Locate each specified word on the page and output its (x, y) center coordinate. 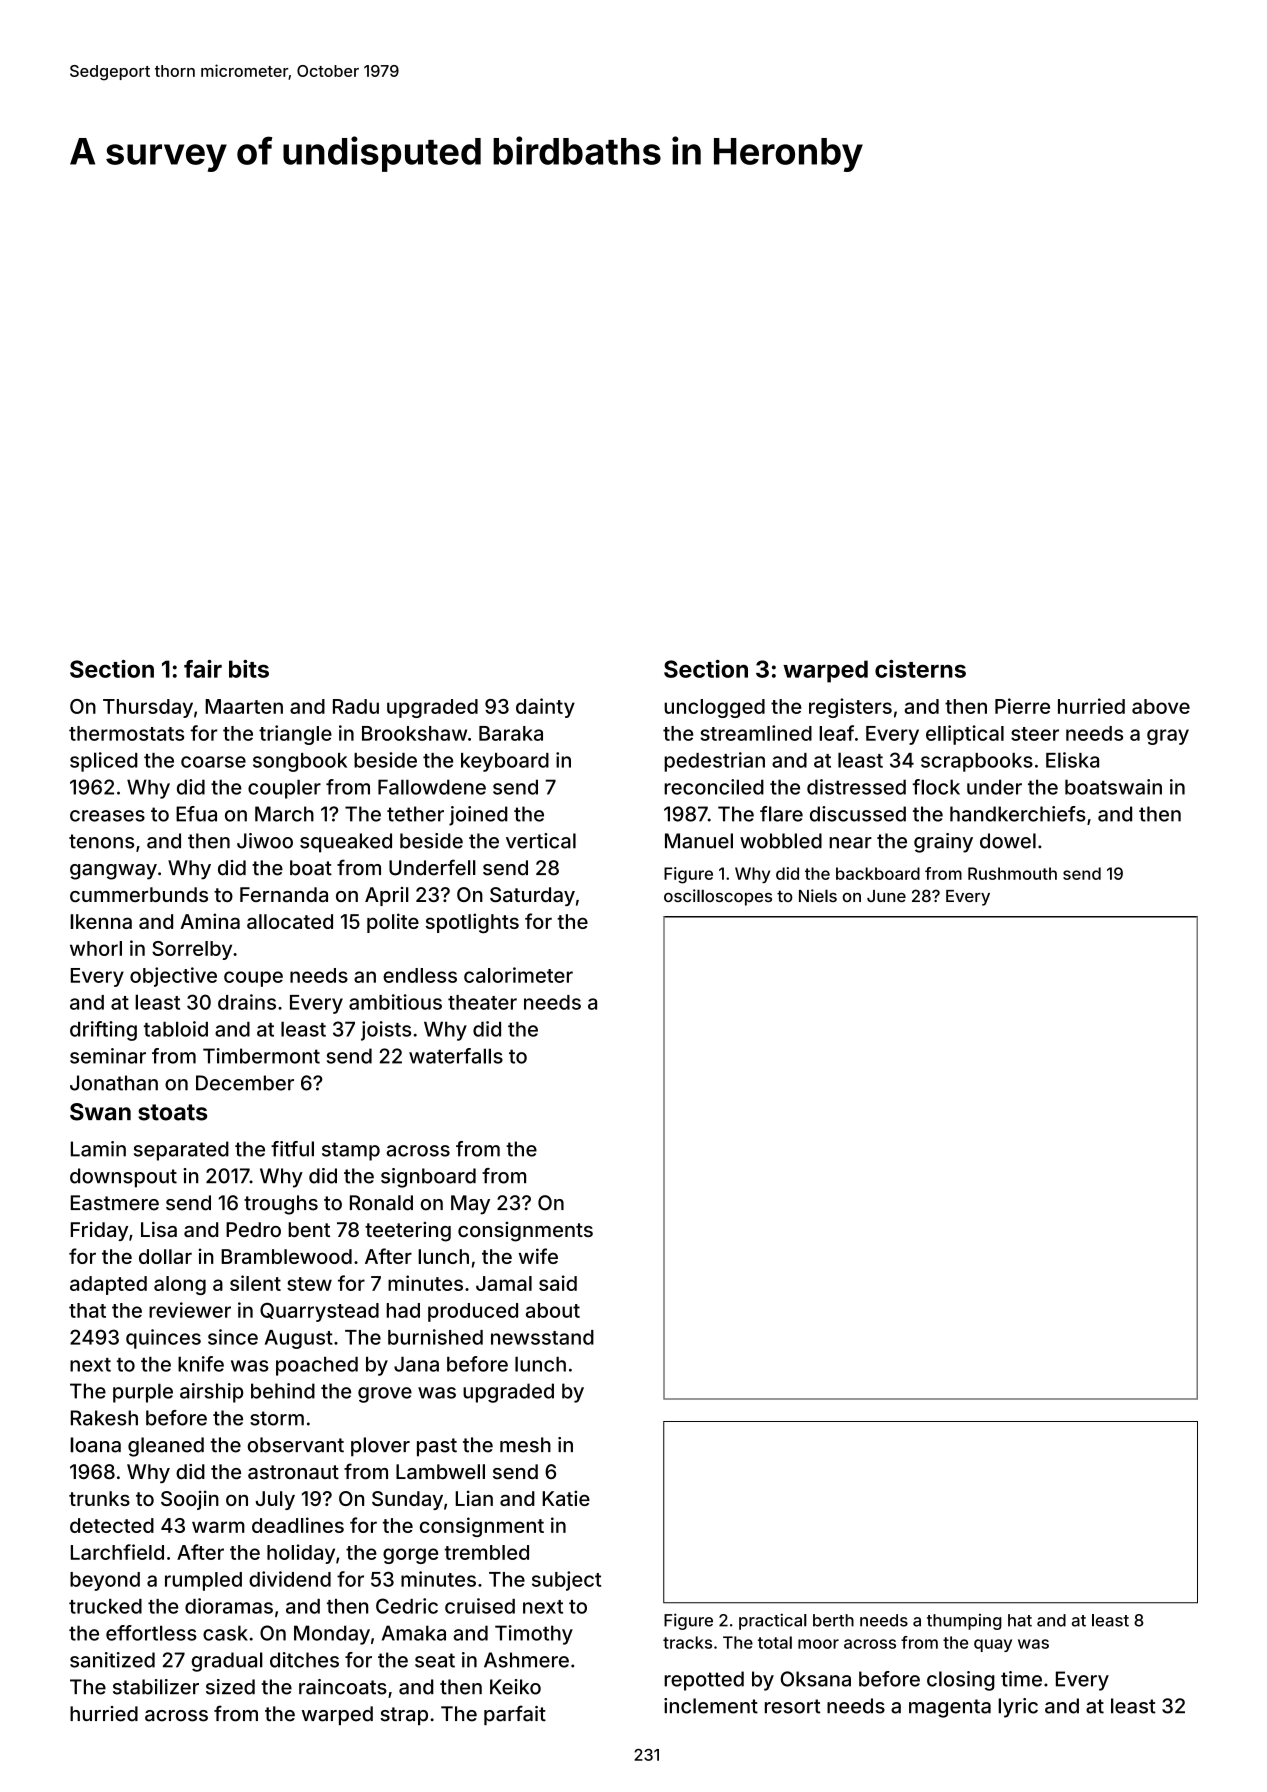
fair (203, 669)
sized (230, 1687)
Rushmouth (1012, 873)
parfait (515, 1715)
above (1161, 706)
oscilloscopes (718, 897)
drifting (103, 1031)
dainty (545, 708)
